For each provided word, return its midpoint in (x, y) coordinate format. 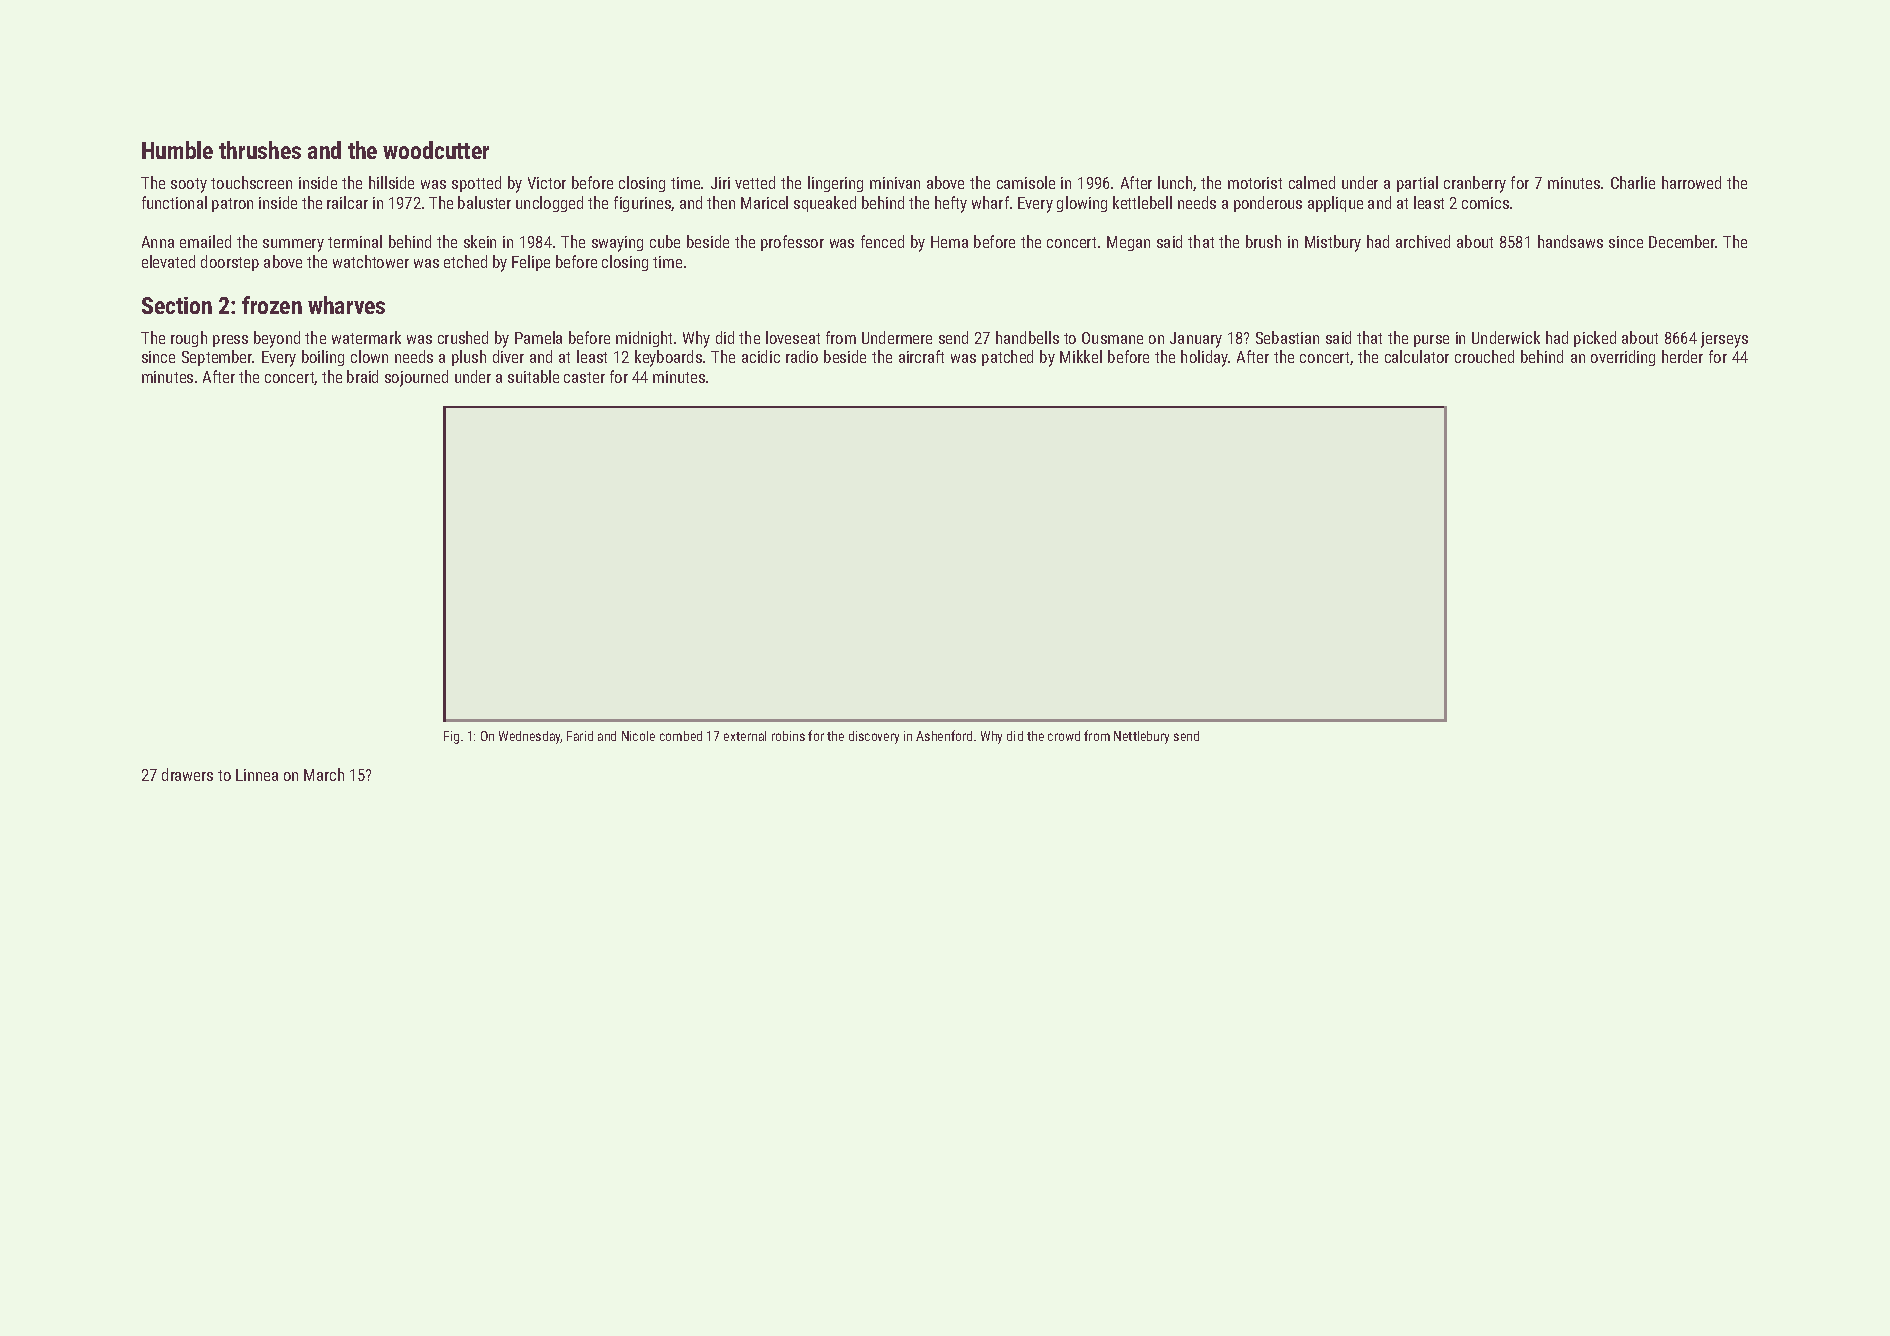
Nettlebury (1141, 737)
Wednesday (530, 737)
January (1196, 340)
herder (1682, 356)
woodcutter (436, 150)
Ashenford (944, 735)
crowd (1064, 736)
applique (1335, 204)
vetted (755, 182)
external (745, 736)
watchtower (371, 261)
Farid (580, 736)
